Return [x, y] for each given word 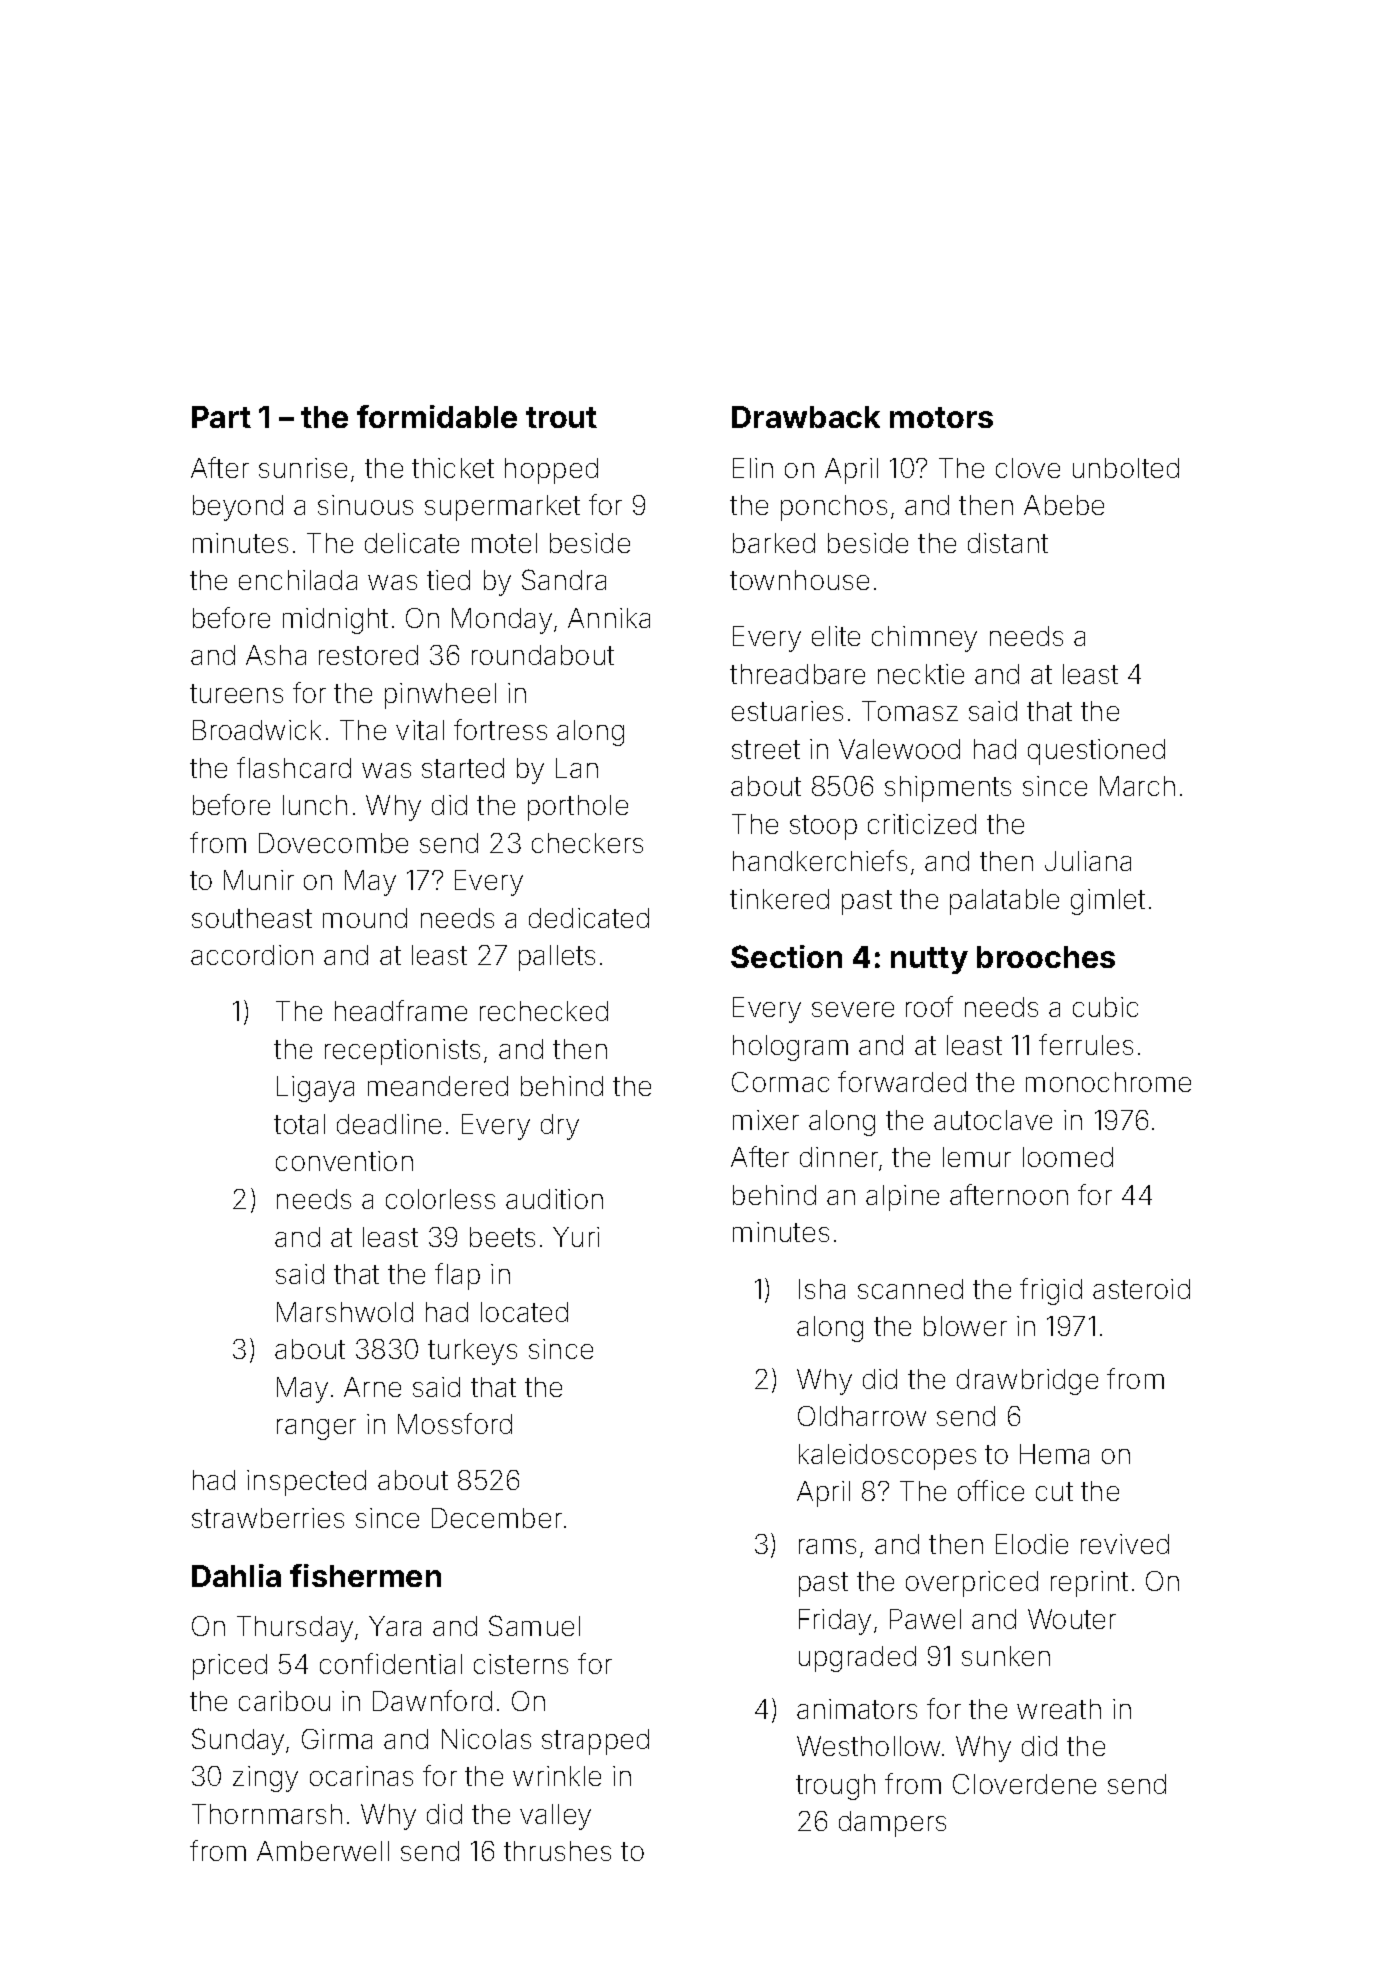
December [497, 1518]
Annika [609, 618]
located [524, 1312]
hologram [790, 1048]
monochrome [1108, 1082]
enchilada [298, 580]
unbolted [1126, 468]
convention [344, 1161]
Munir [259, 880]
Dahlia [236, 1575]
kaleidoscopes [887, 1457]
